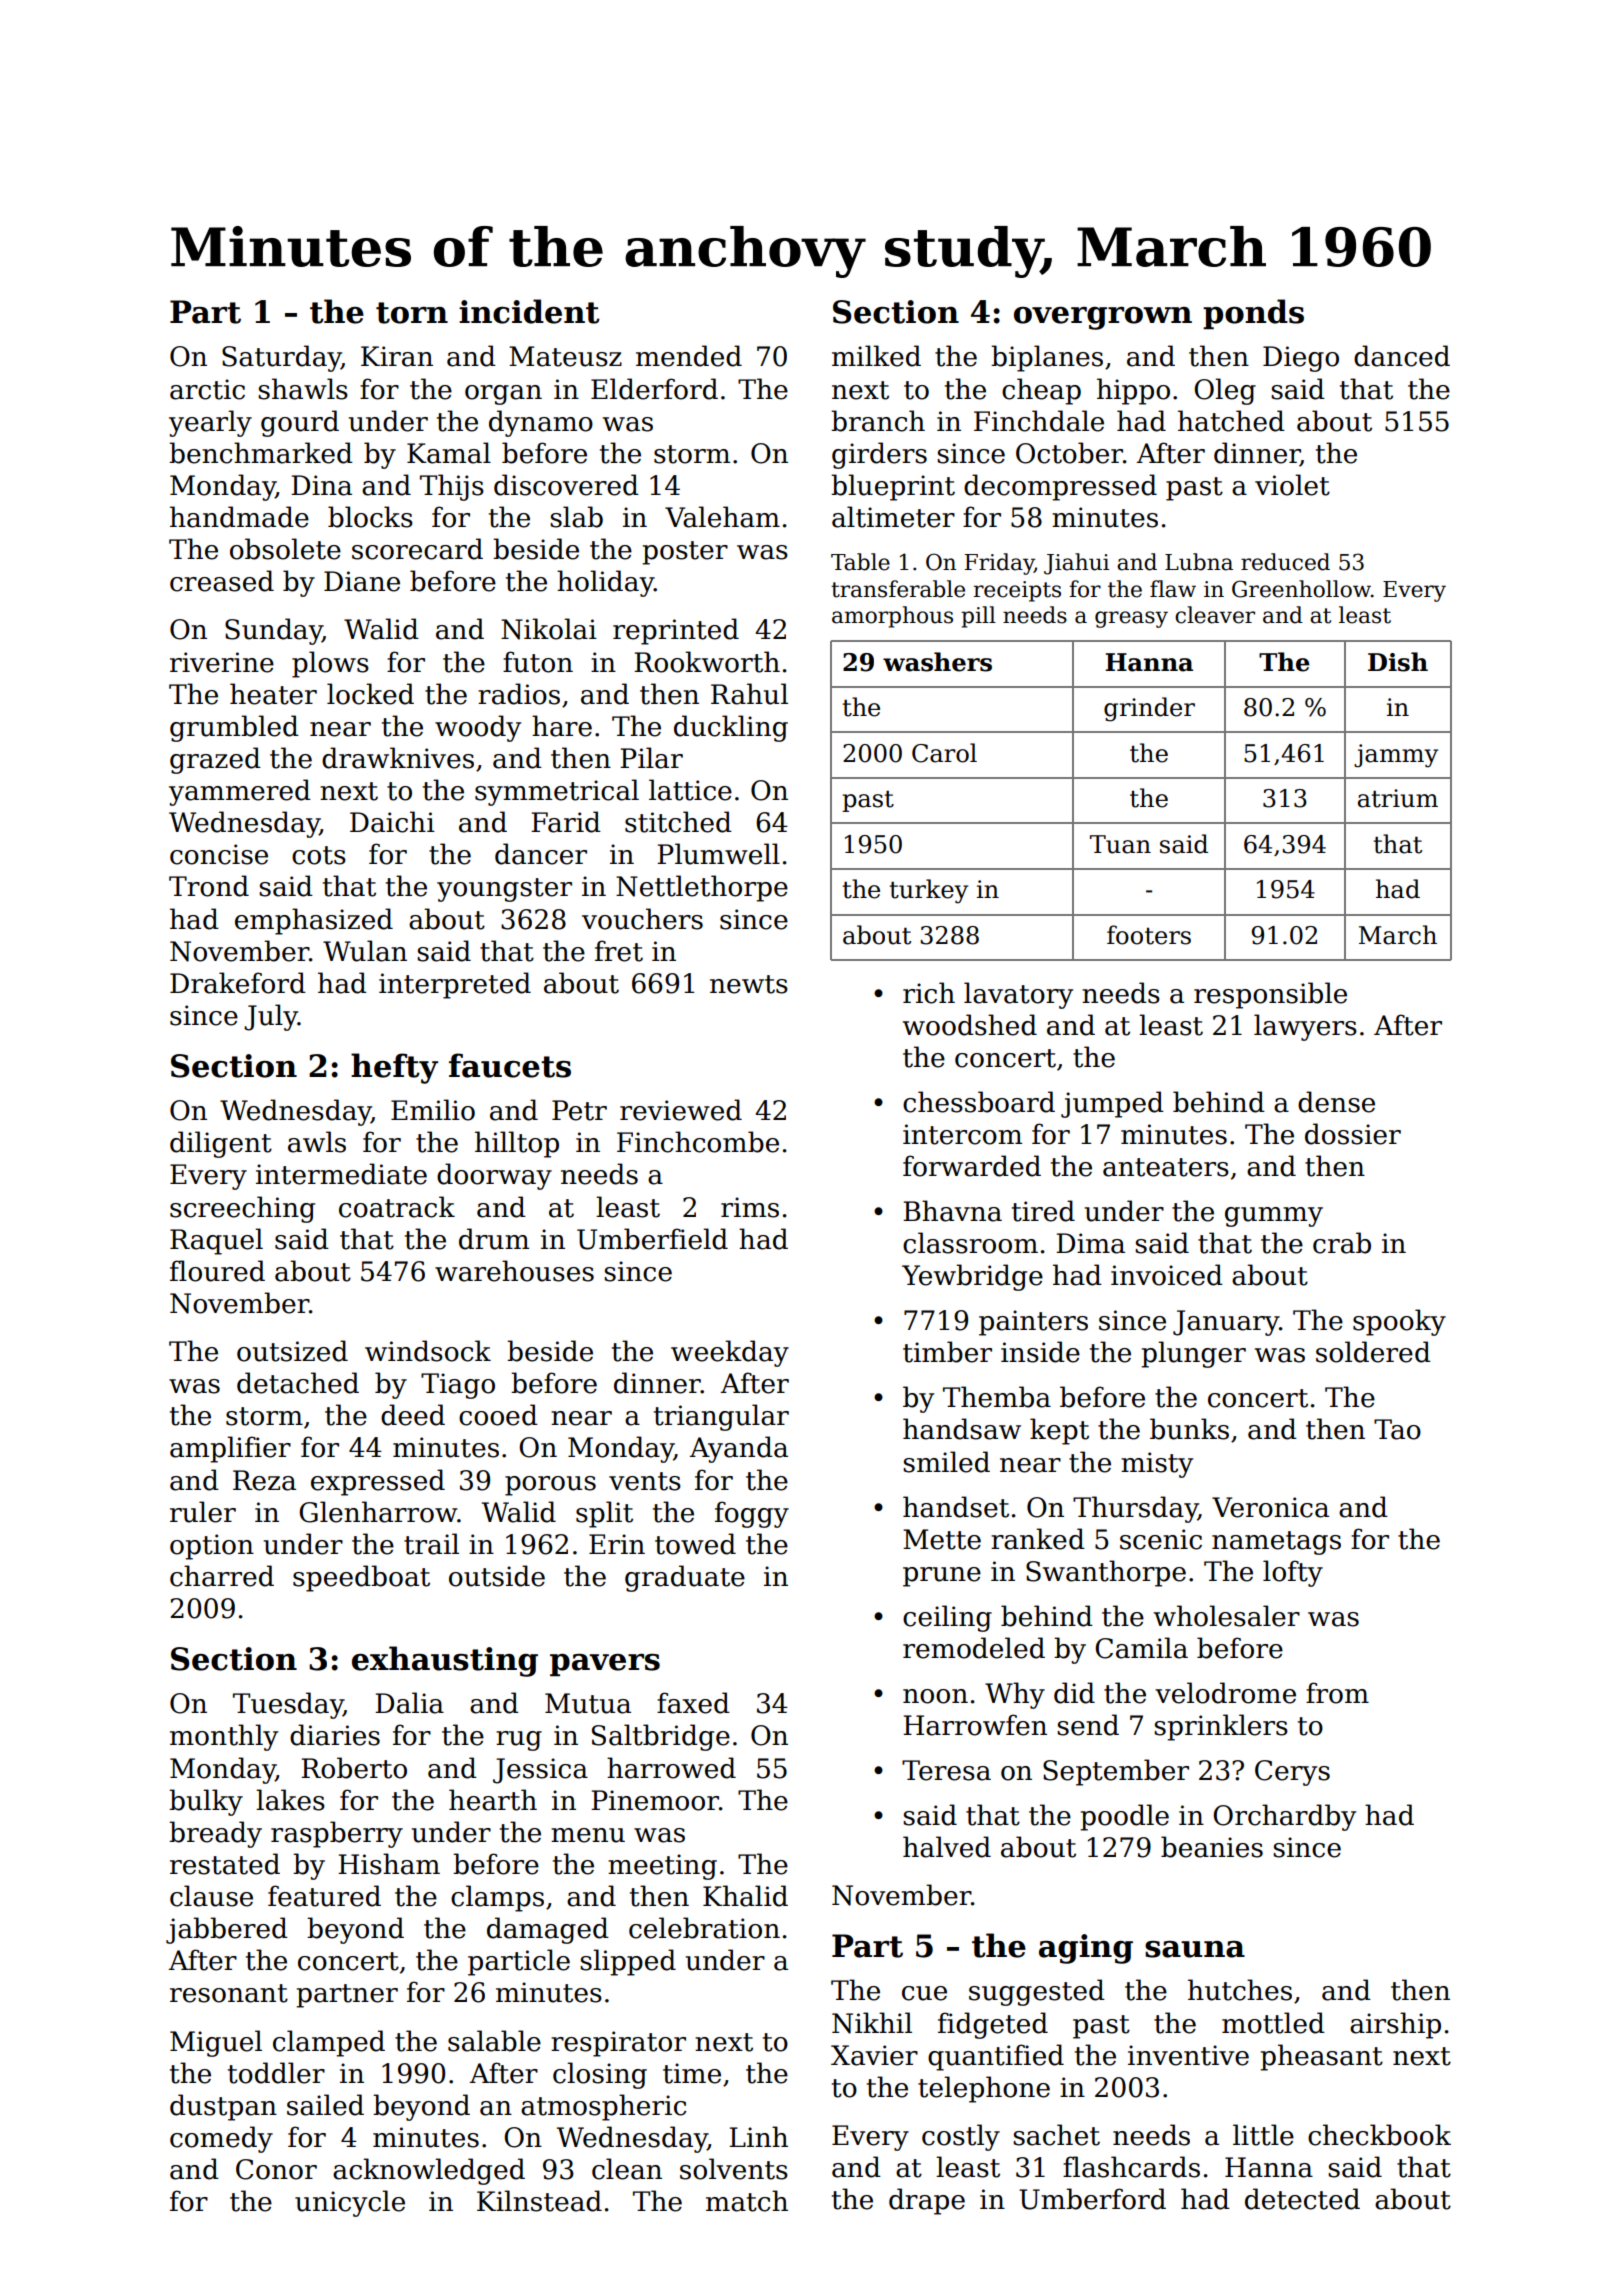 Image resolution: width=1620 pixels, height=2292 pixels. I want to click on gummy, so click(1274, 1217).
